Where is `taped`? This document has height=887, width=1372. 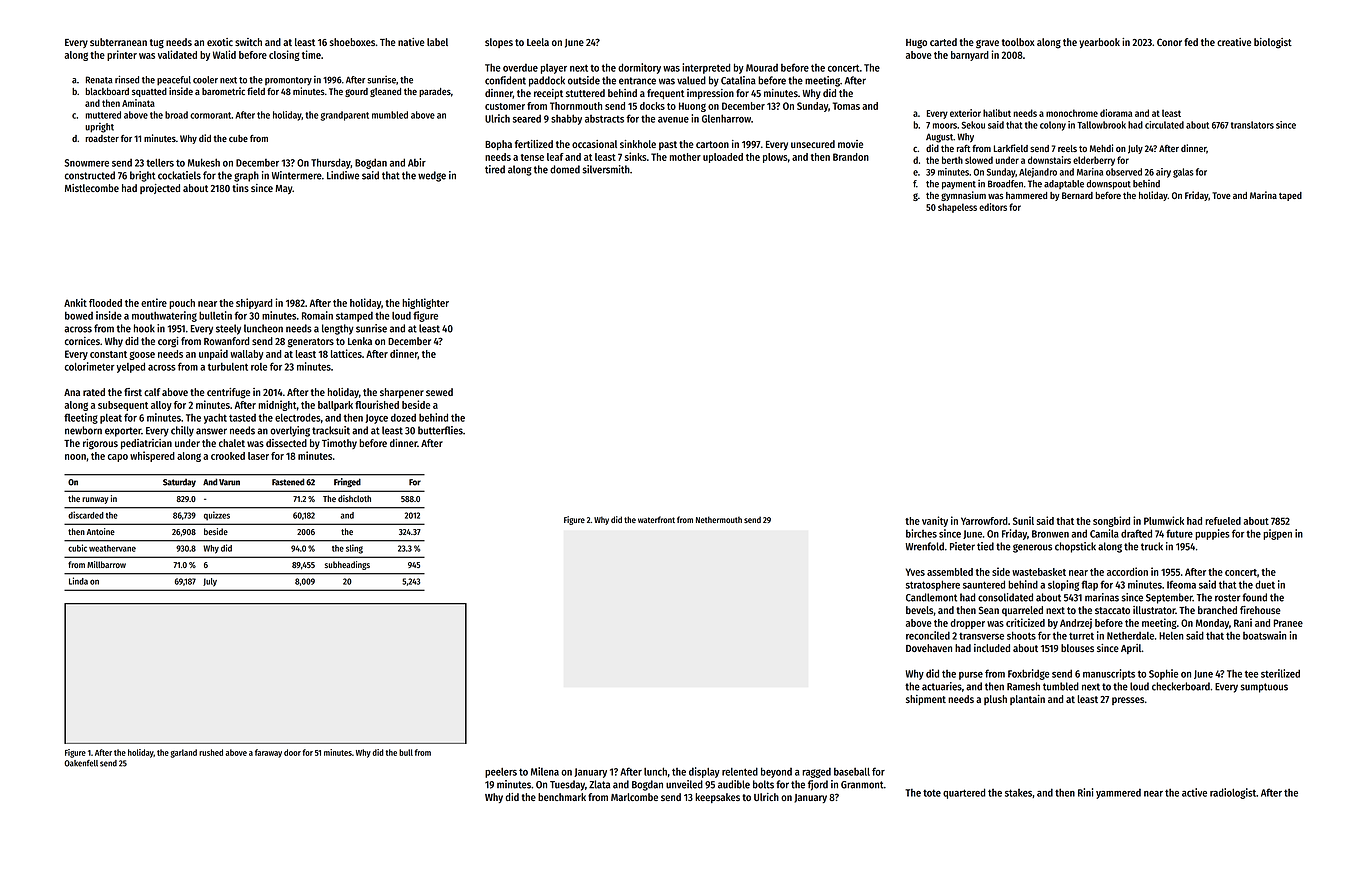 taped is located at coordinates (1290, 196).
